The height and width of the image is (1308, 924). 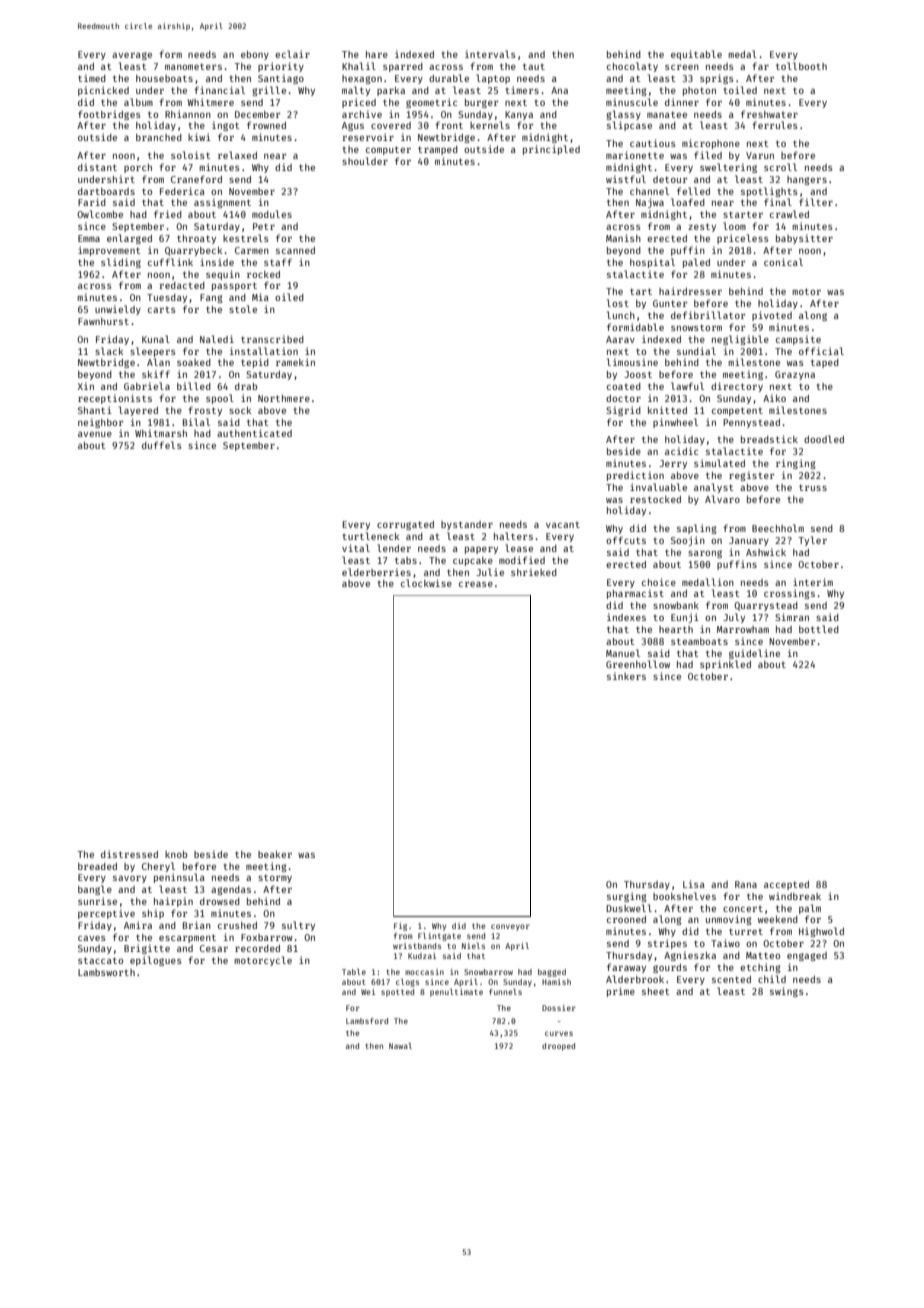 What do you see at coordinates (638, 664) in the image?
I see `Greenhollow` at bounding box center [638, 664].
